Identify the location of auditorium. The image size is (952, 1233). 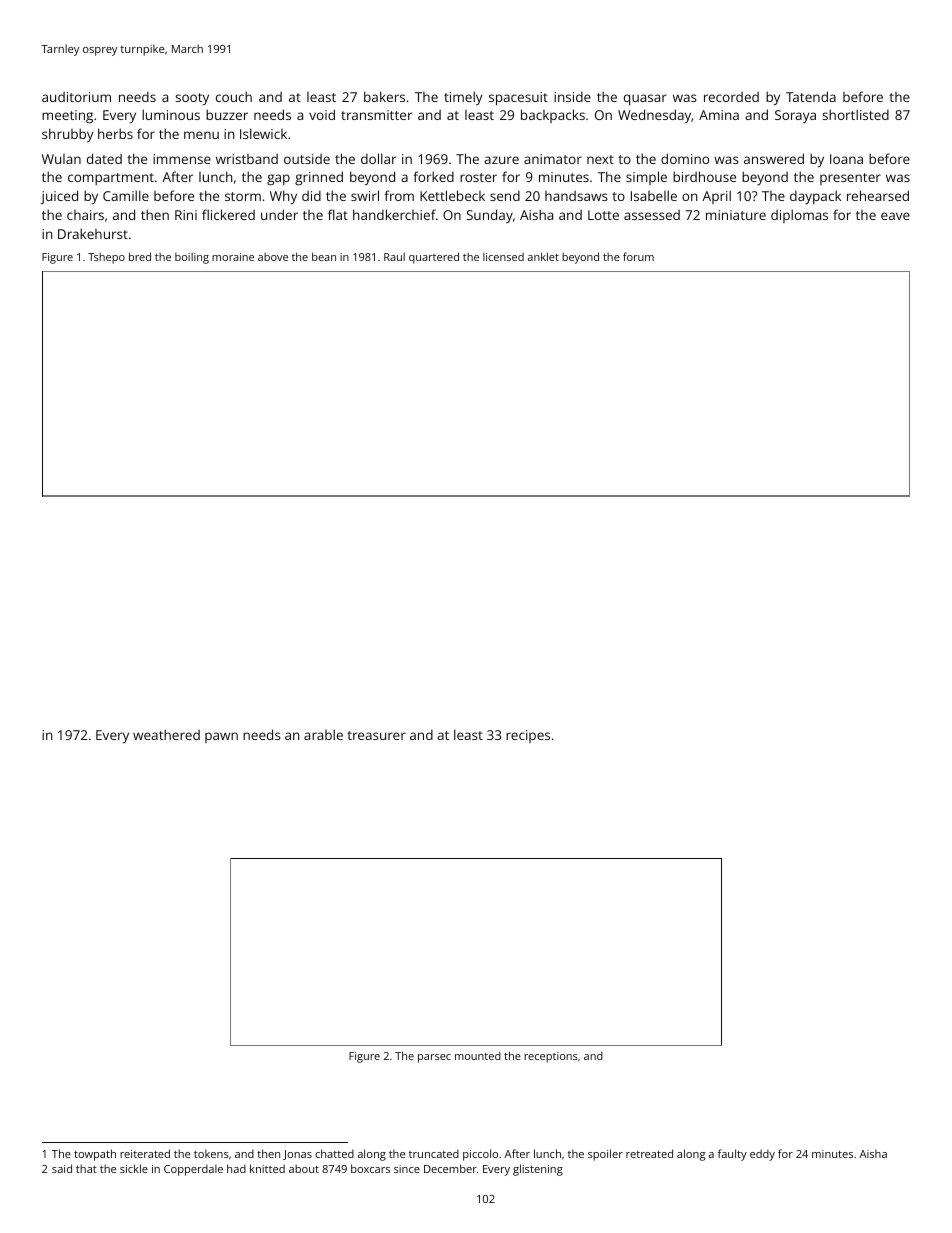
(76, 97).
